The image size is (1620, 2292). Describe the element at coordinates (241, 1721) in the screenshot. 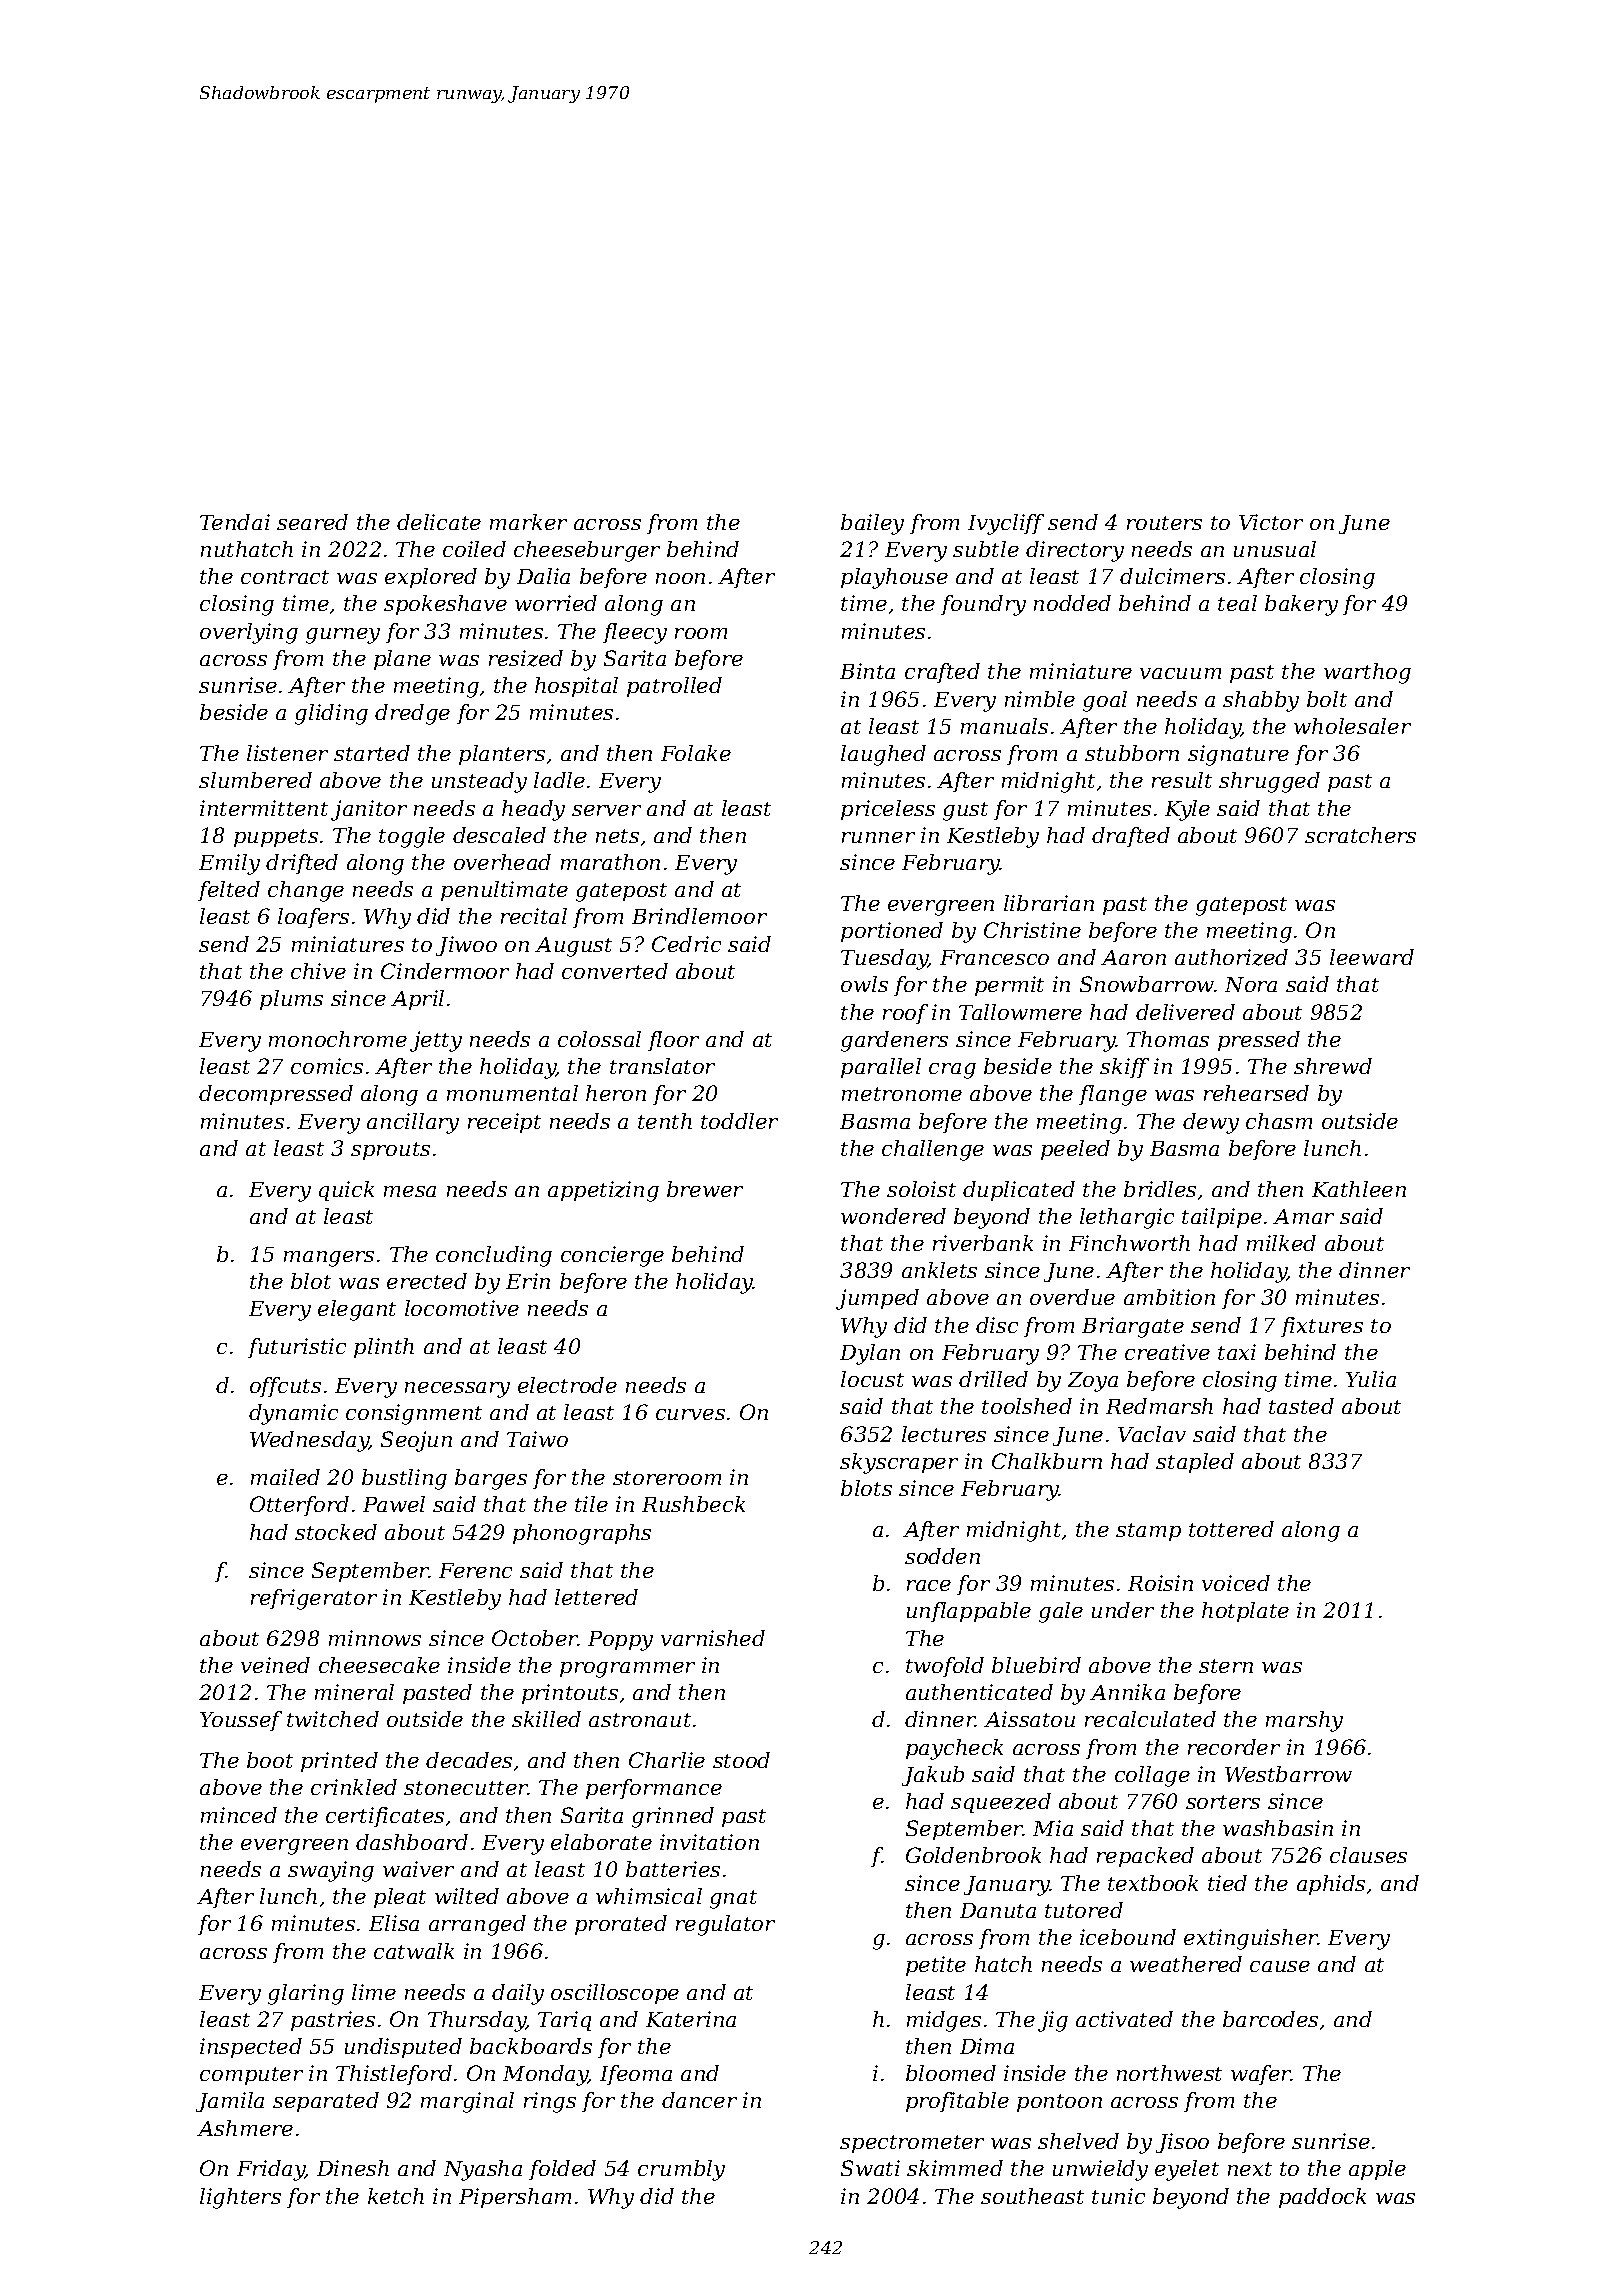

I see `Youssef` at that location.
